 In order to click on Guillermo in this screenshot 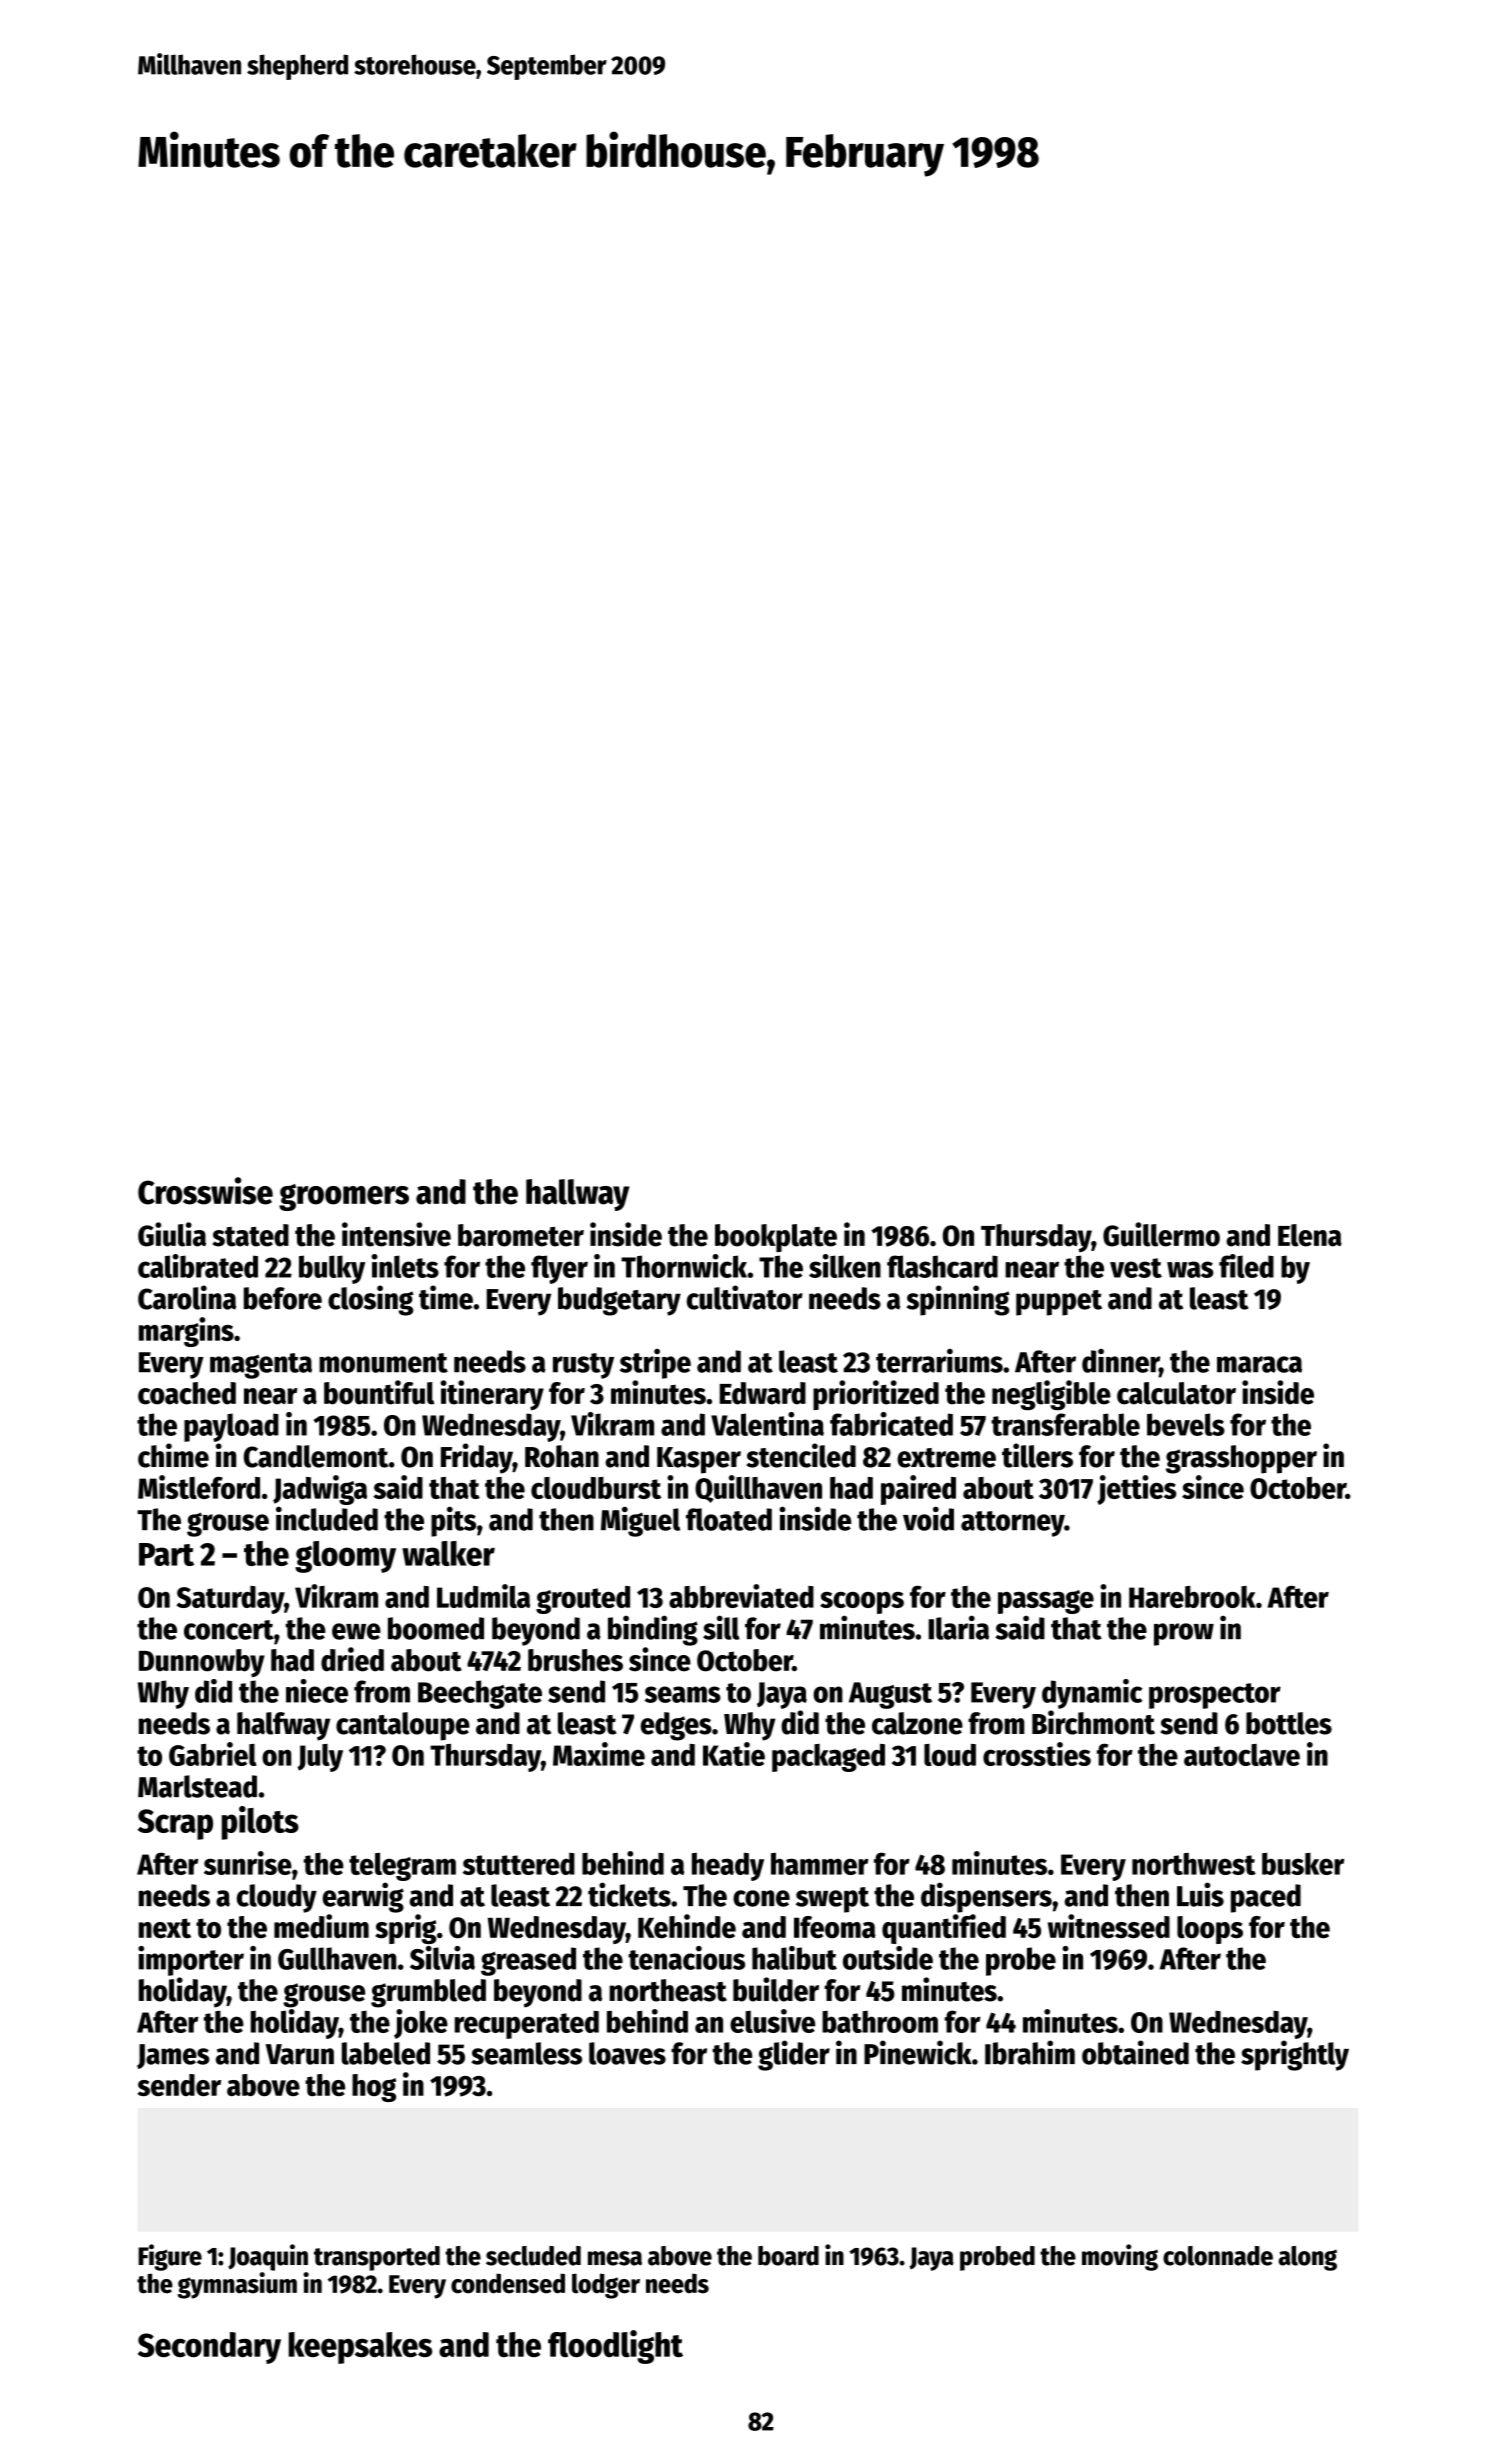, I will do `click(1161, 1234)`.
